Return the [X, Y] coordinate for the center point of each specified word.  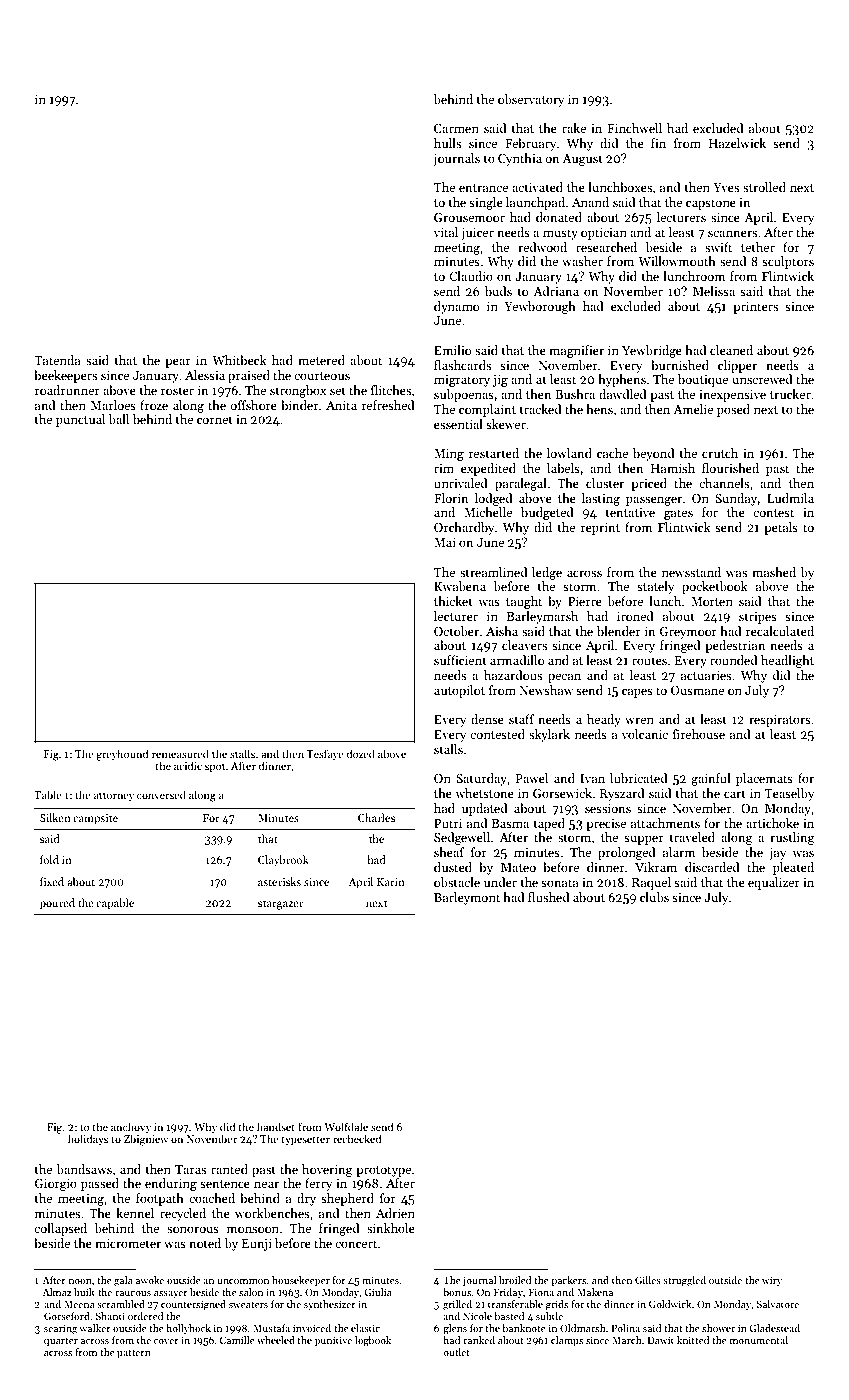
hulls [447, 143]
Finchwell [635, 128]
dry [306, 1199]
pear [178, 363]
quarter [61, 1342]
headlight [787, 661]
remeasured [180, 753]
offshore [254, 405]
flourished [730, 468]
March [627, 1340]
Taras [190, 1169]
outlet [456, 1352]
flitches [391, 390]
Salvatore [778, 1304]
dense [487, 719]
